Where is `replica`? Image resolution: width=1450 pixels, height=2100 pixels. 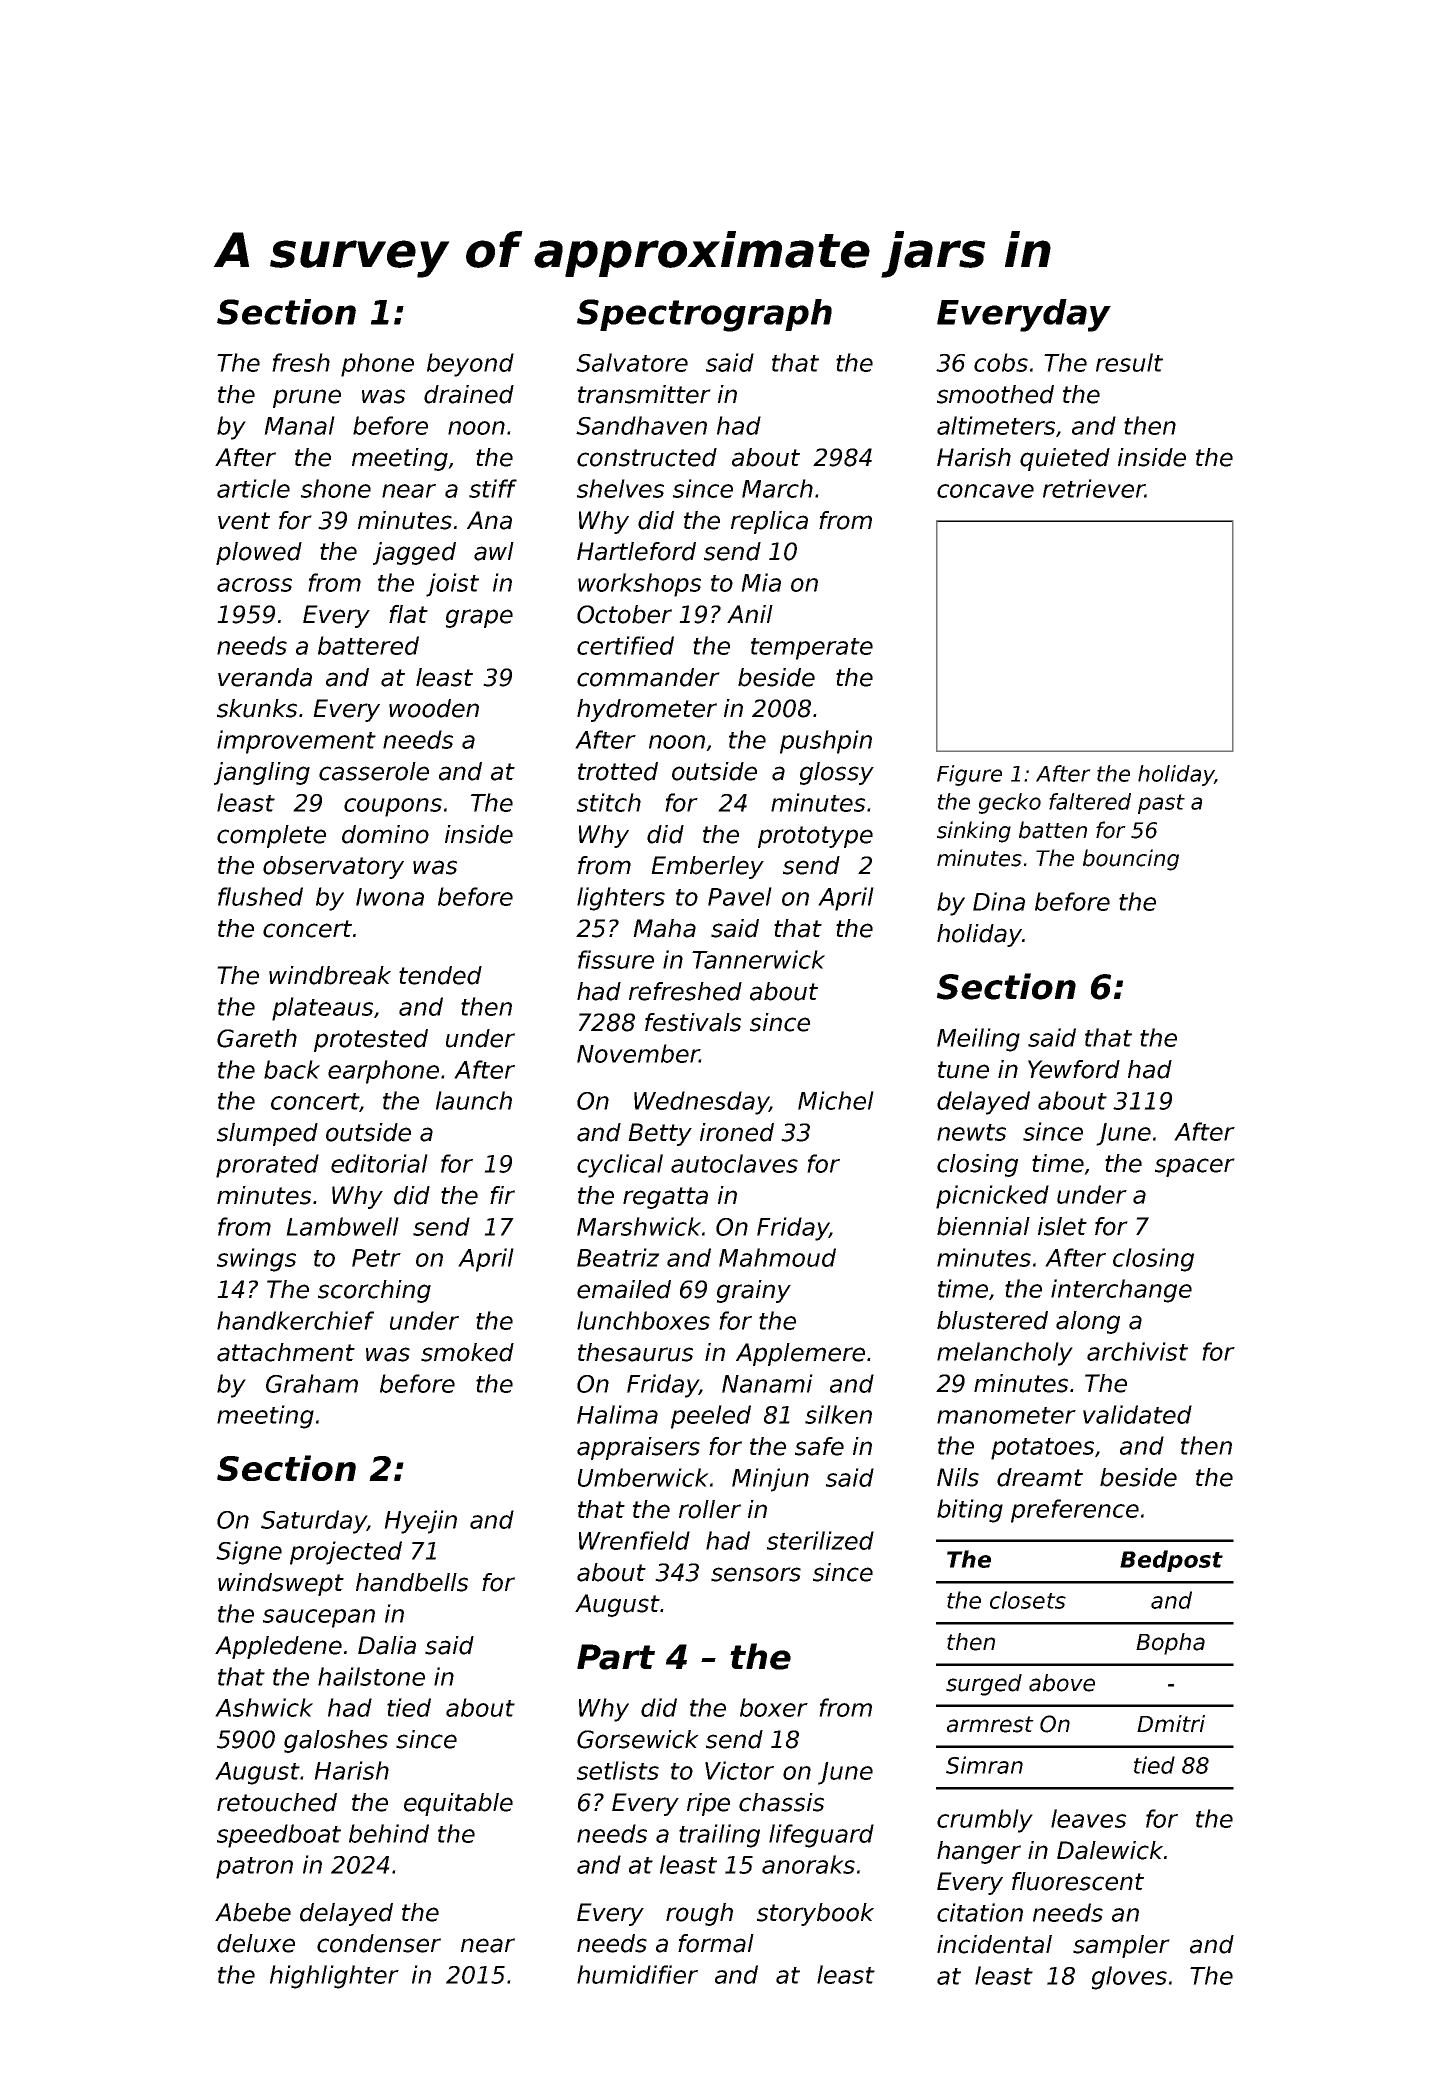
replica is located at coordinates (769, 522).
